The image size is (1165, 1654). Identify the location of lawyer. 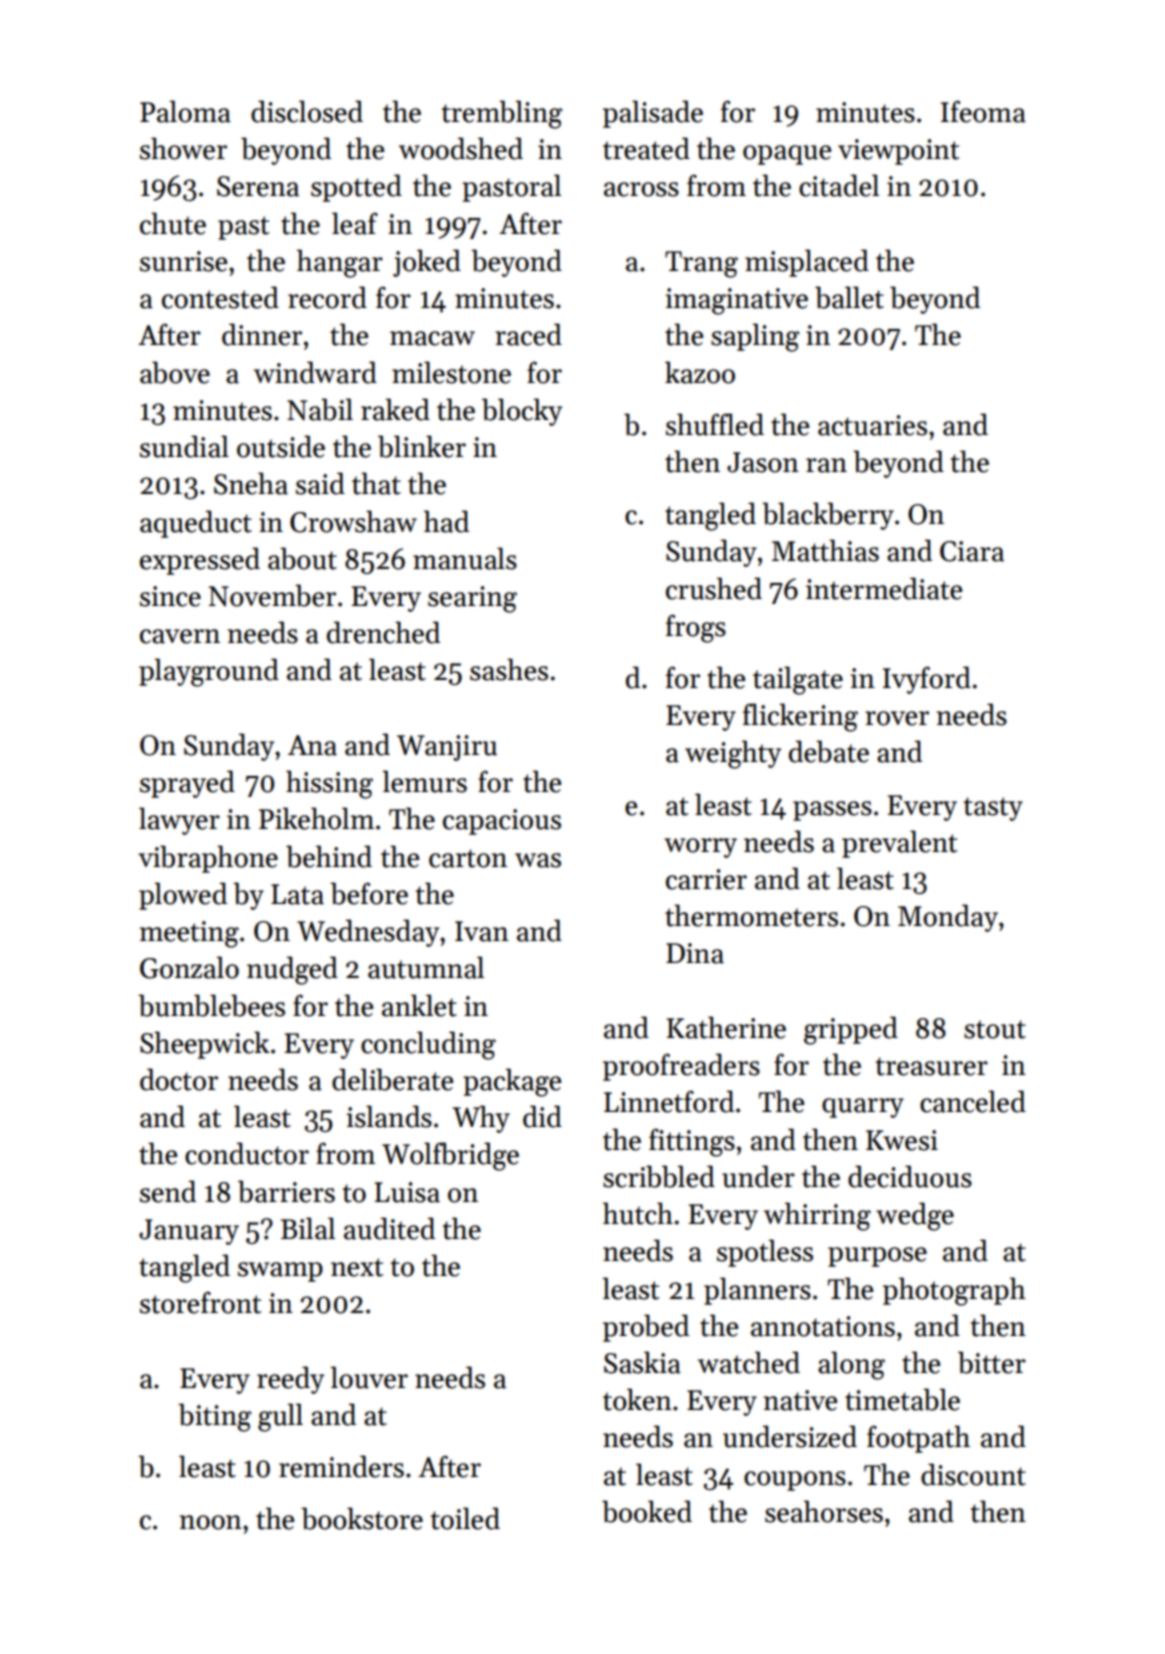
(179, 821).
